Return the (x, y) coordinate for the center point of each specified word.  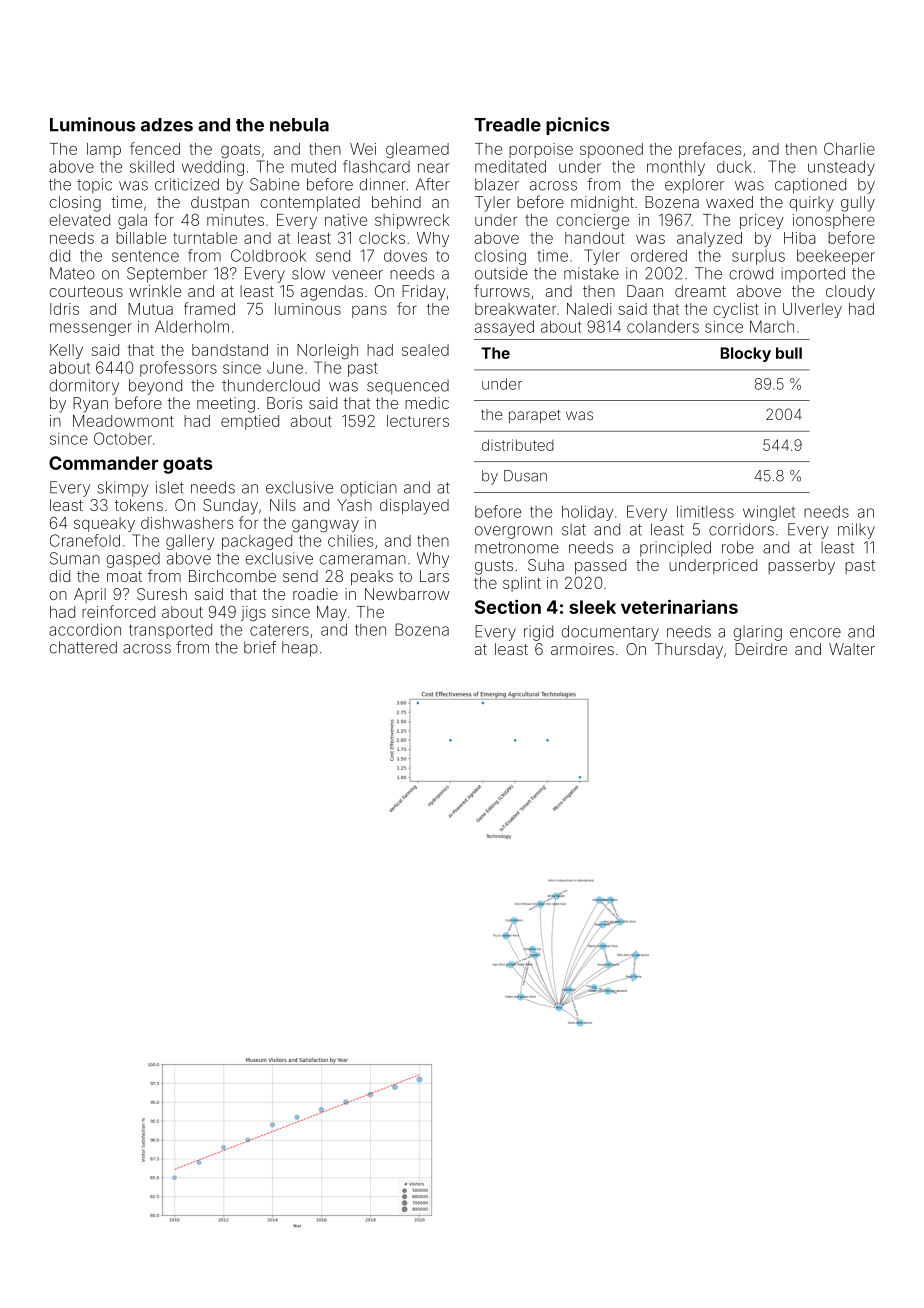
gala (132, 221)
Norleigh (327, 351)
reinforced (118, 611)
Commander (103, 463)
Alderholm (192, 326)
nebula (299, 125)
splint (522, 584)
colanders (663, 326)
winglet (769, 513)
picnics (578, 126)
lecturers (418, 421)
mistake (591, 273)
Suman (75, 558)
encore (815, 633)
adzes (167, 125)
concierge (592, 222)
